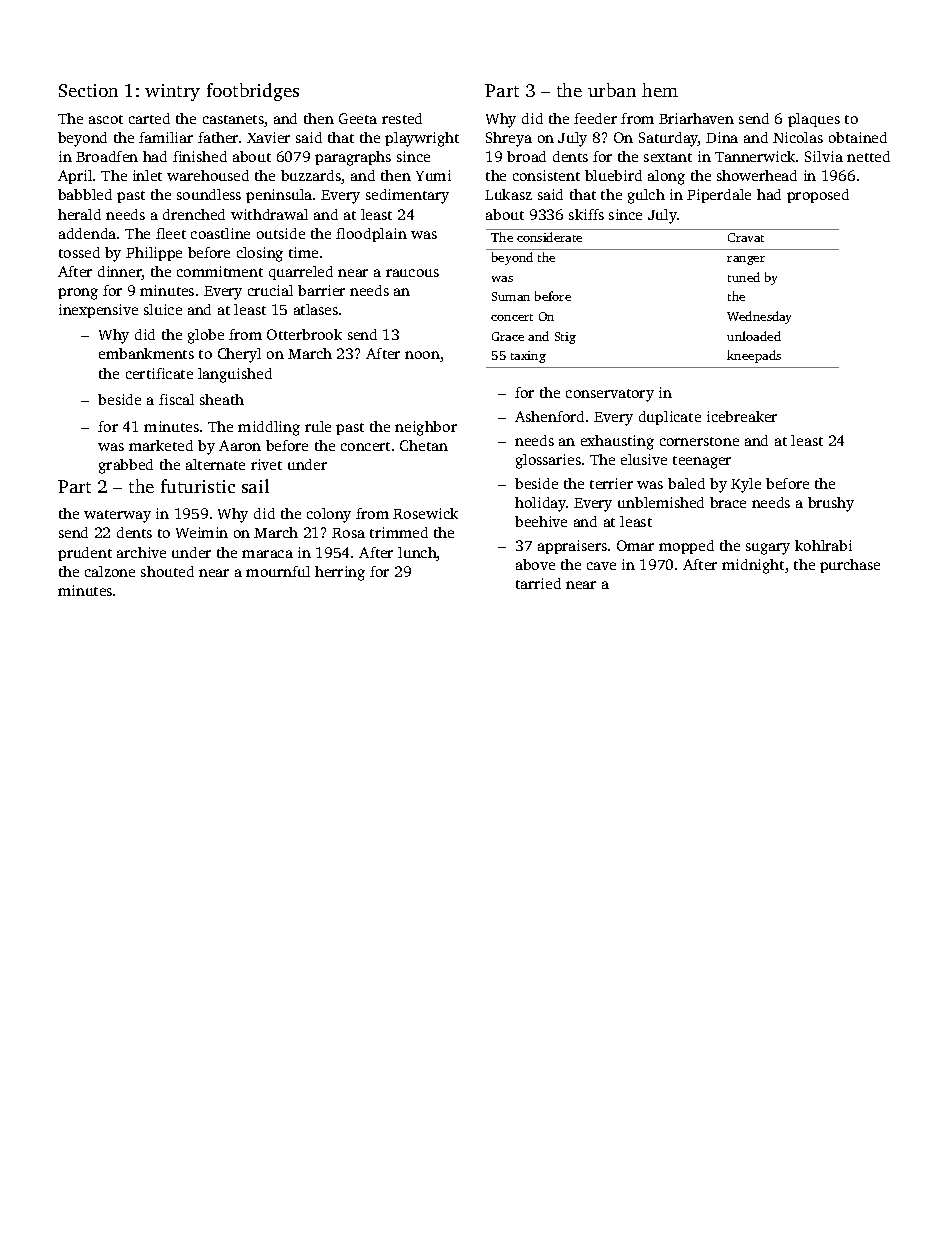 This document has width=952, height=1233. I want to click on time, so click(303, 252).
